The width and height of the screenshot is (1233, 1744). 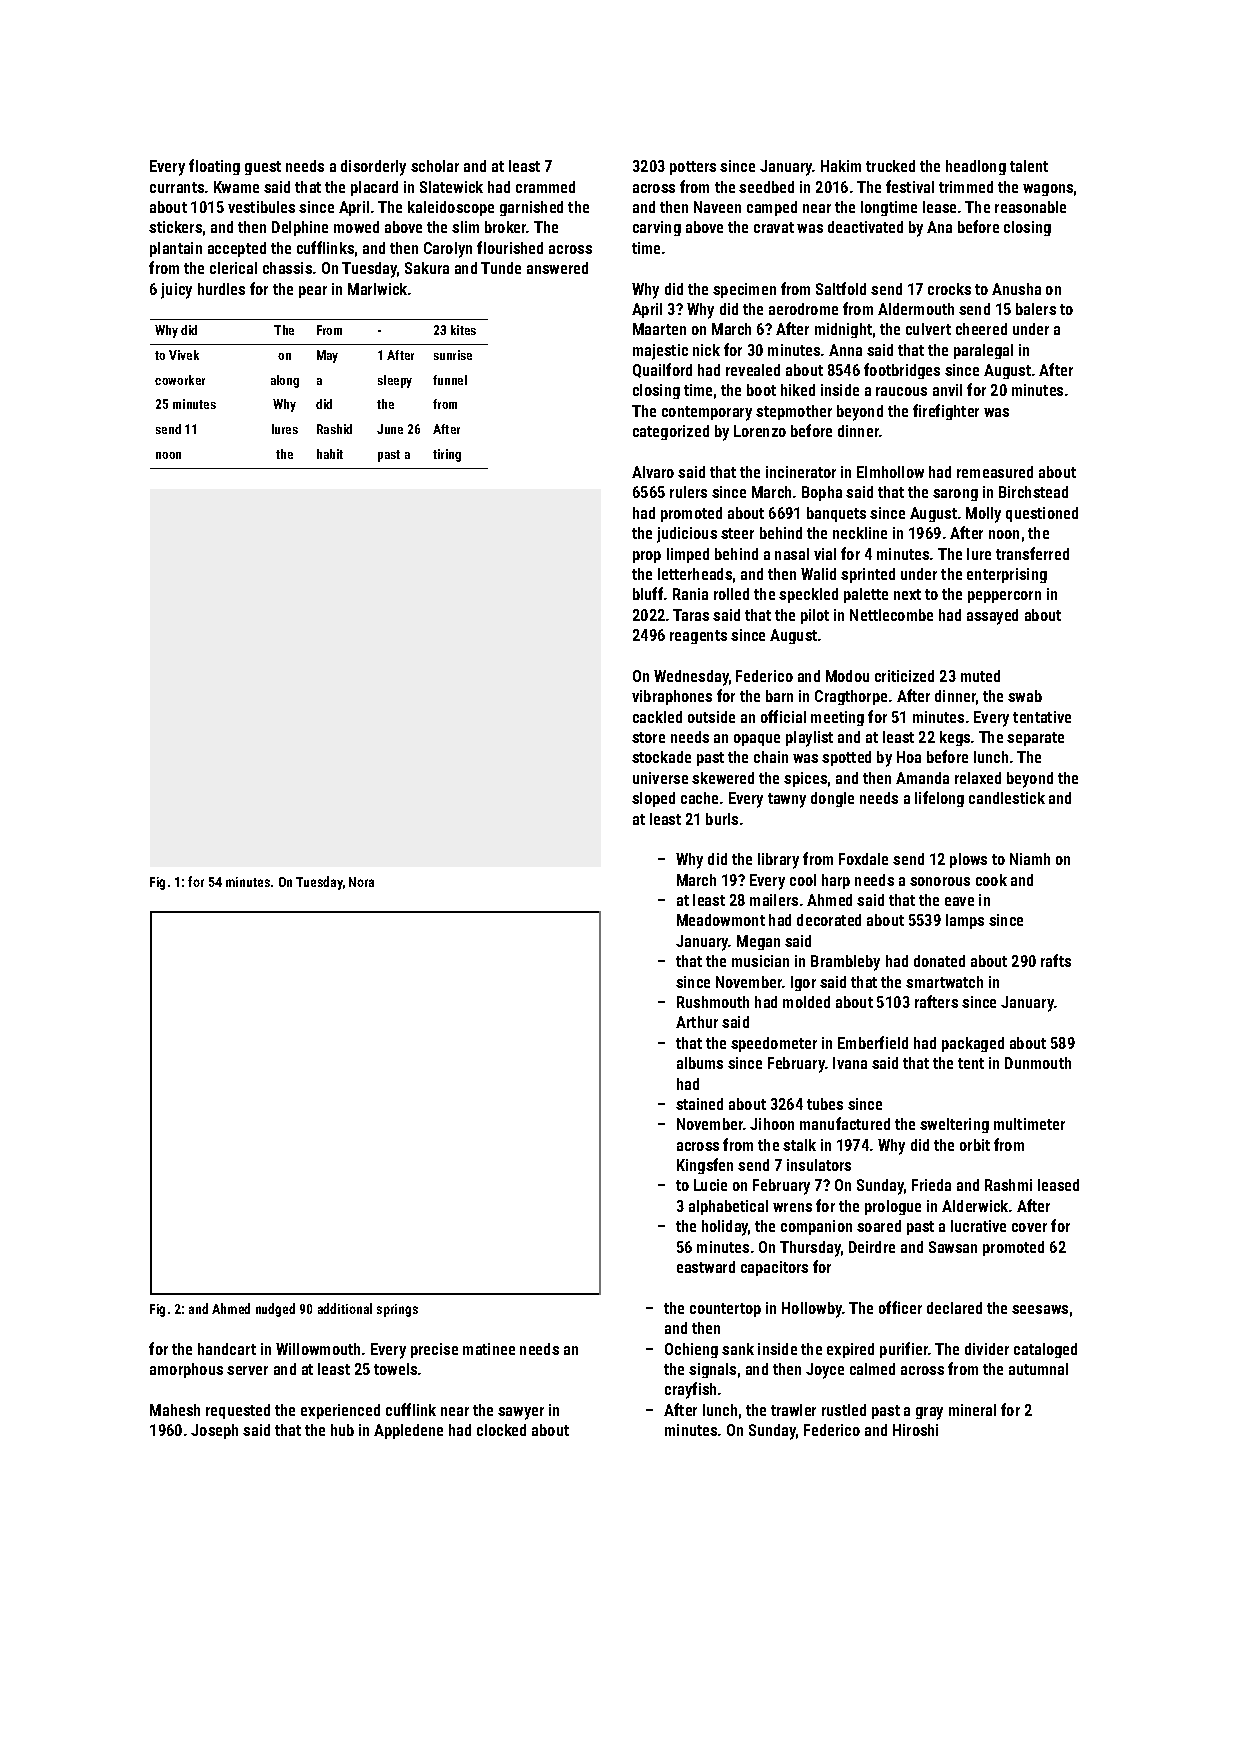 What do you see at coordinates (954, 1125) in the screenshot?
I see `sweltering` at bounding box center [954, 1125].
